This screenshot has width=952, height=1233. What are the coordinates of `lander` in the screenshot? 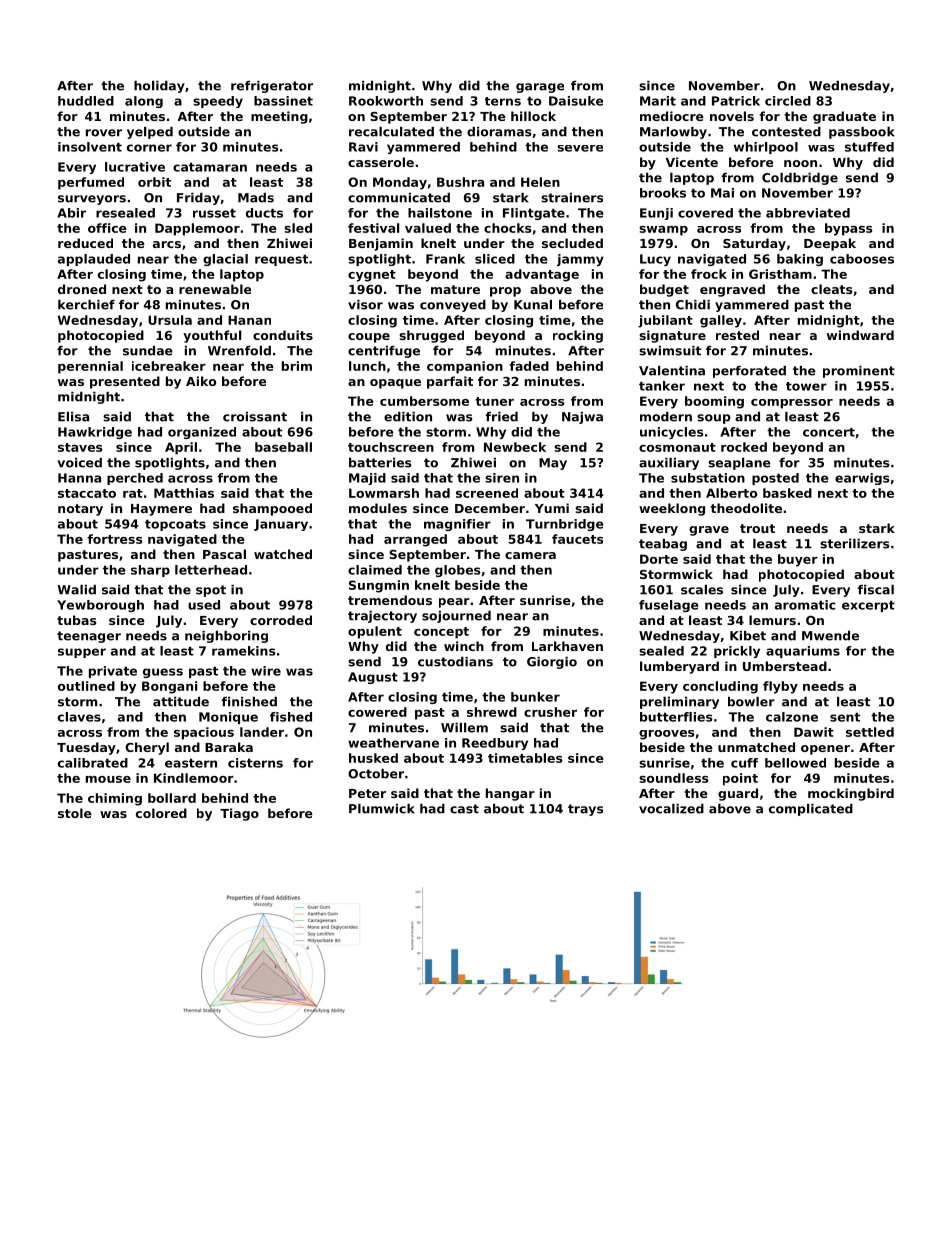 It's located at (262, 732).
